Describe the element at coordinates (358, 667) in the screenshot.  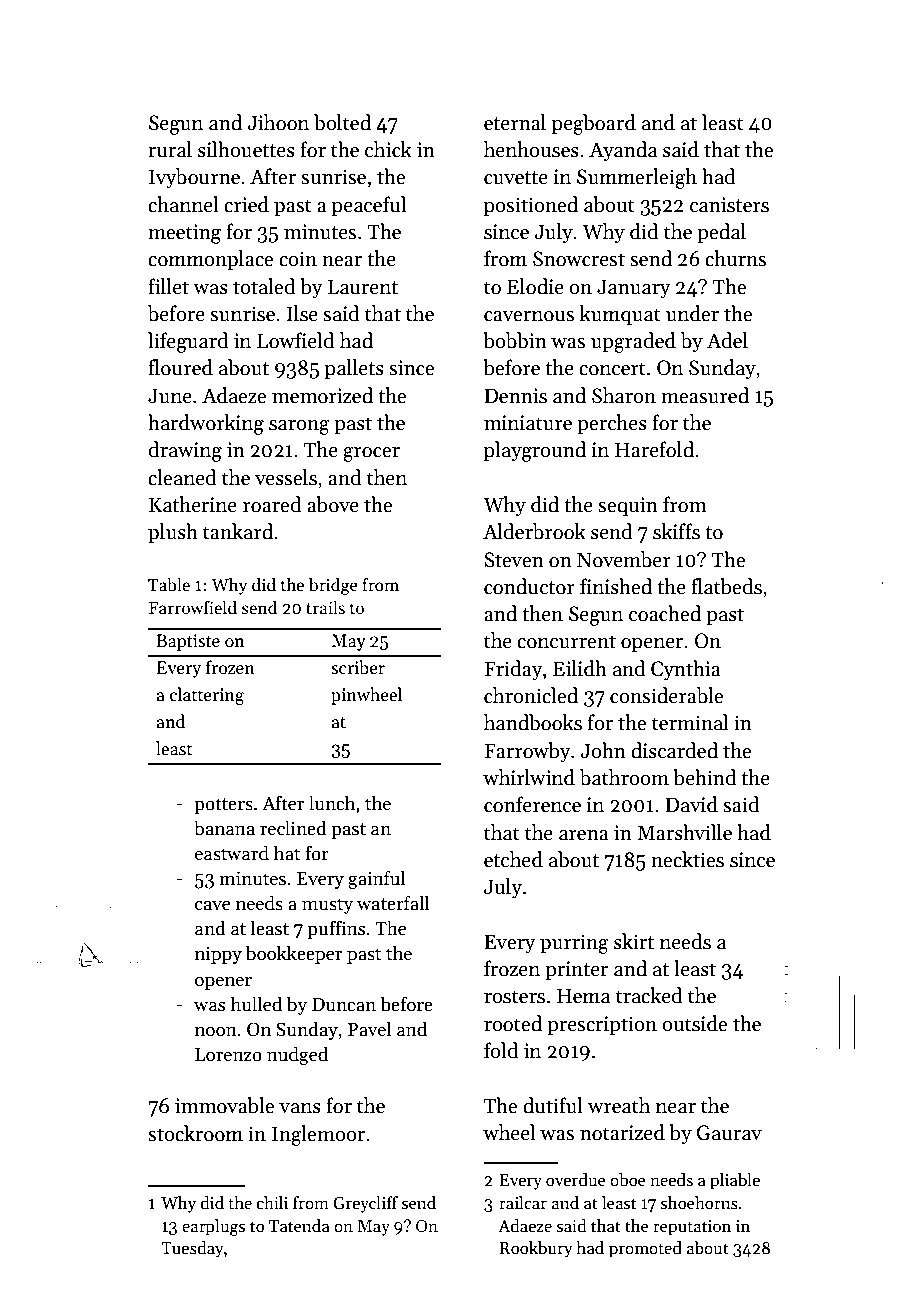
I see `scriber` at that location.
